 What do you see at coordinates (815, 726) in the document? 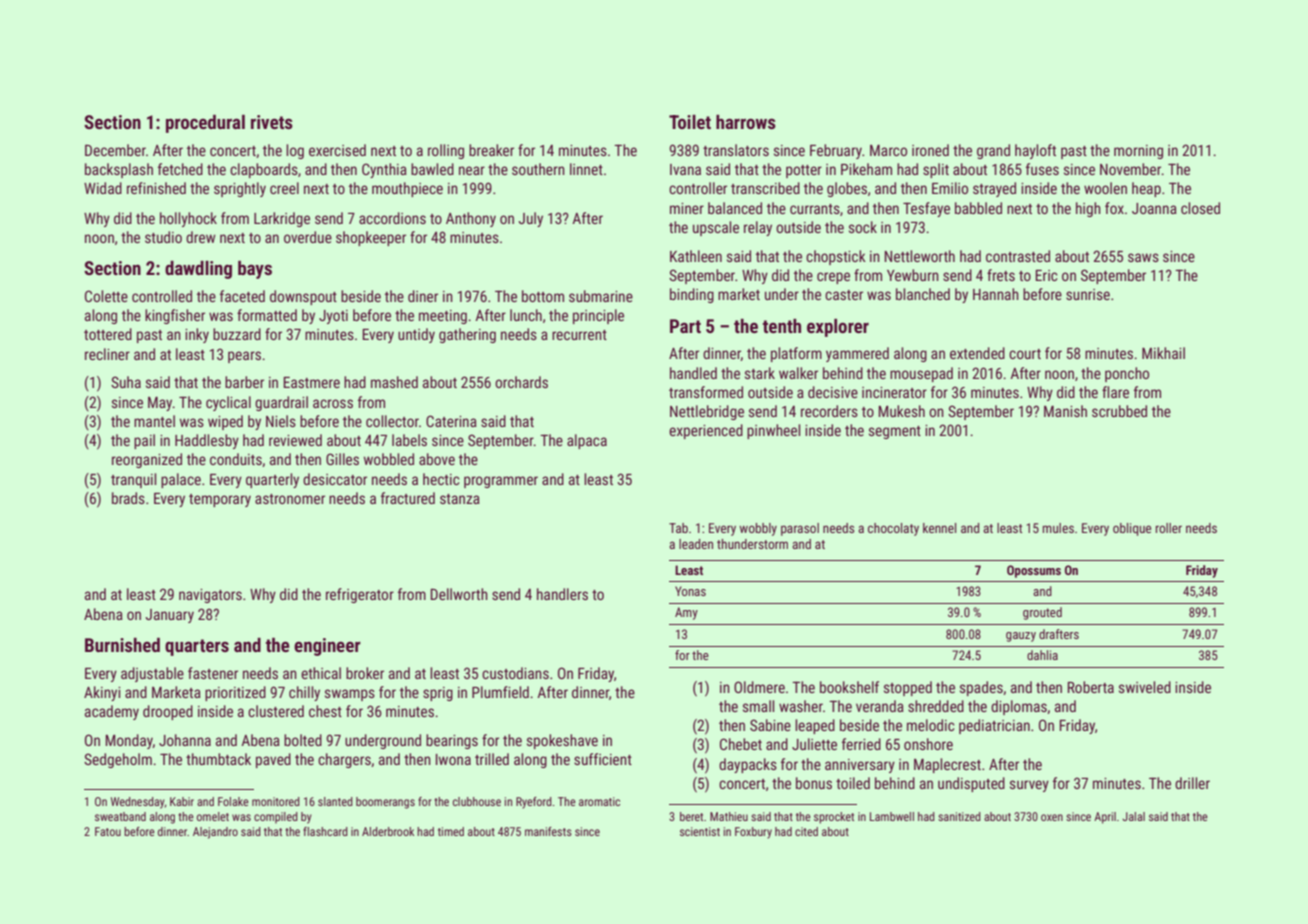
I see `leaped` at bounding box center [815, 726].
